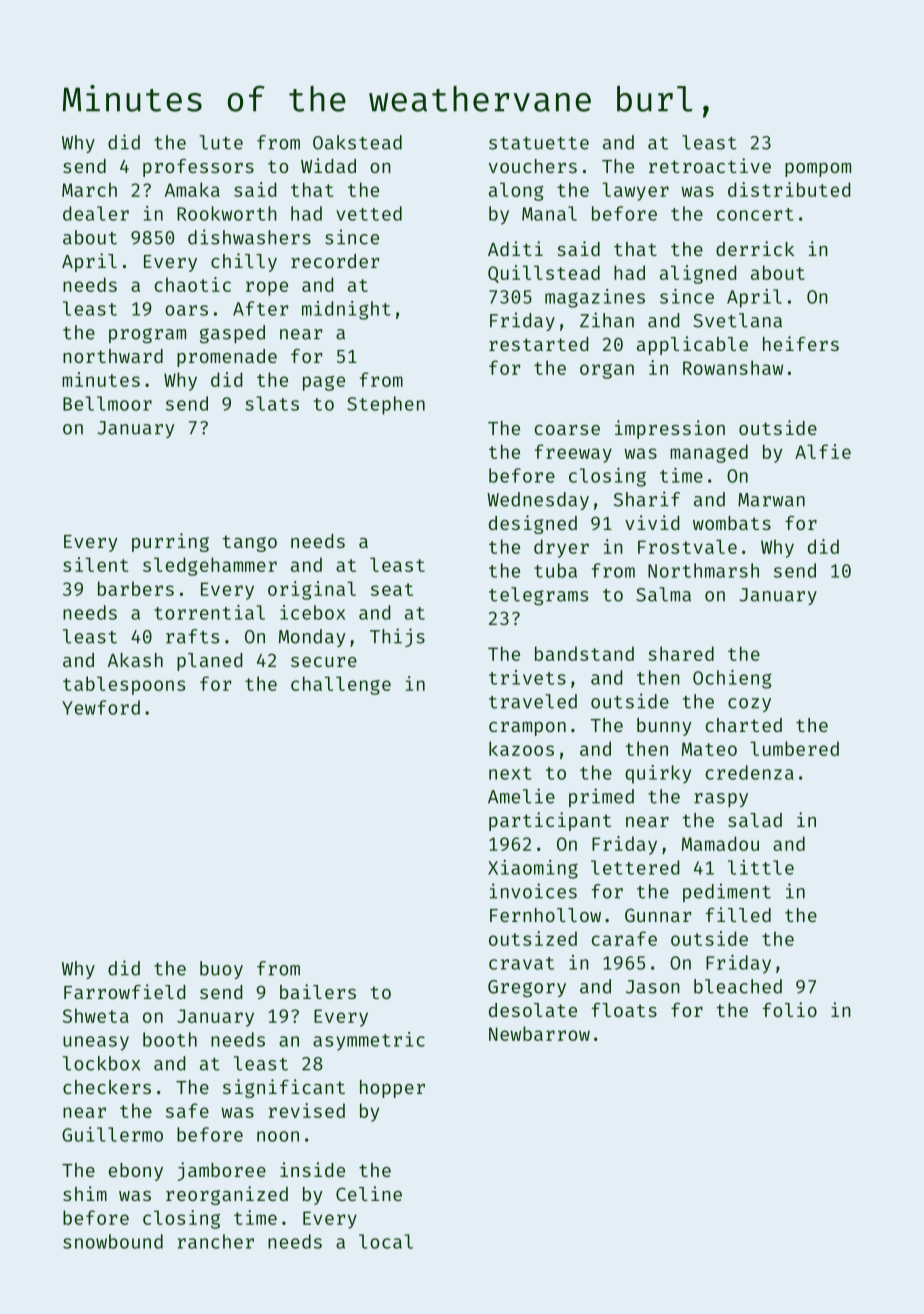 The height and width of the image is (1314, 924). Describe the element at coordinates (369, 1193) in the image. I see `Celine` at that location.
